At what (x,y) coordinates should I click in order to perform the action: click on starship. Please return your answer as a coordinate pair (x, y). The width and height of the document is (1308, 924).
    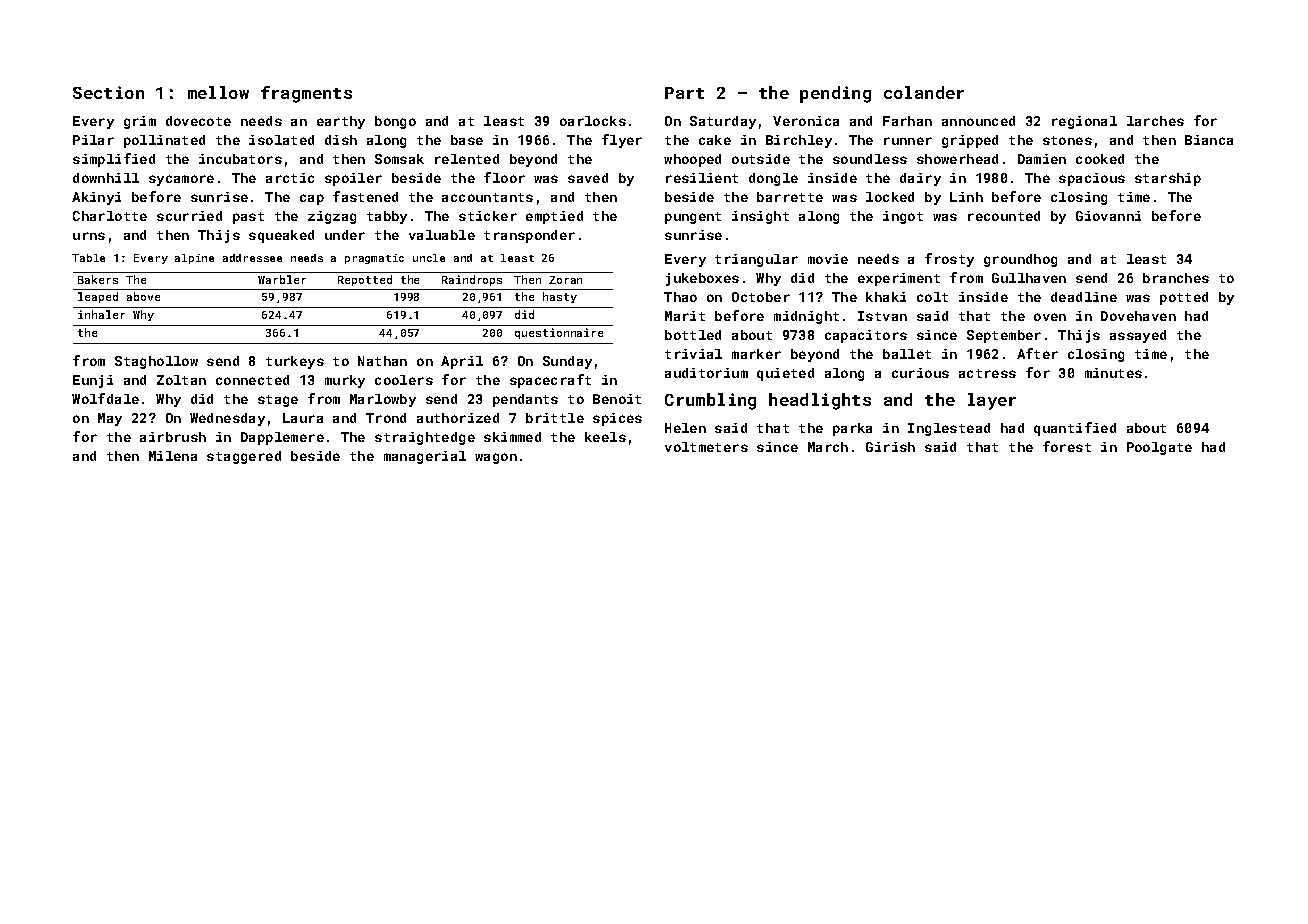
    Looking at the image, I should click on (1168, 179).
